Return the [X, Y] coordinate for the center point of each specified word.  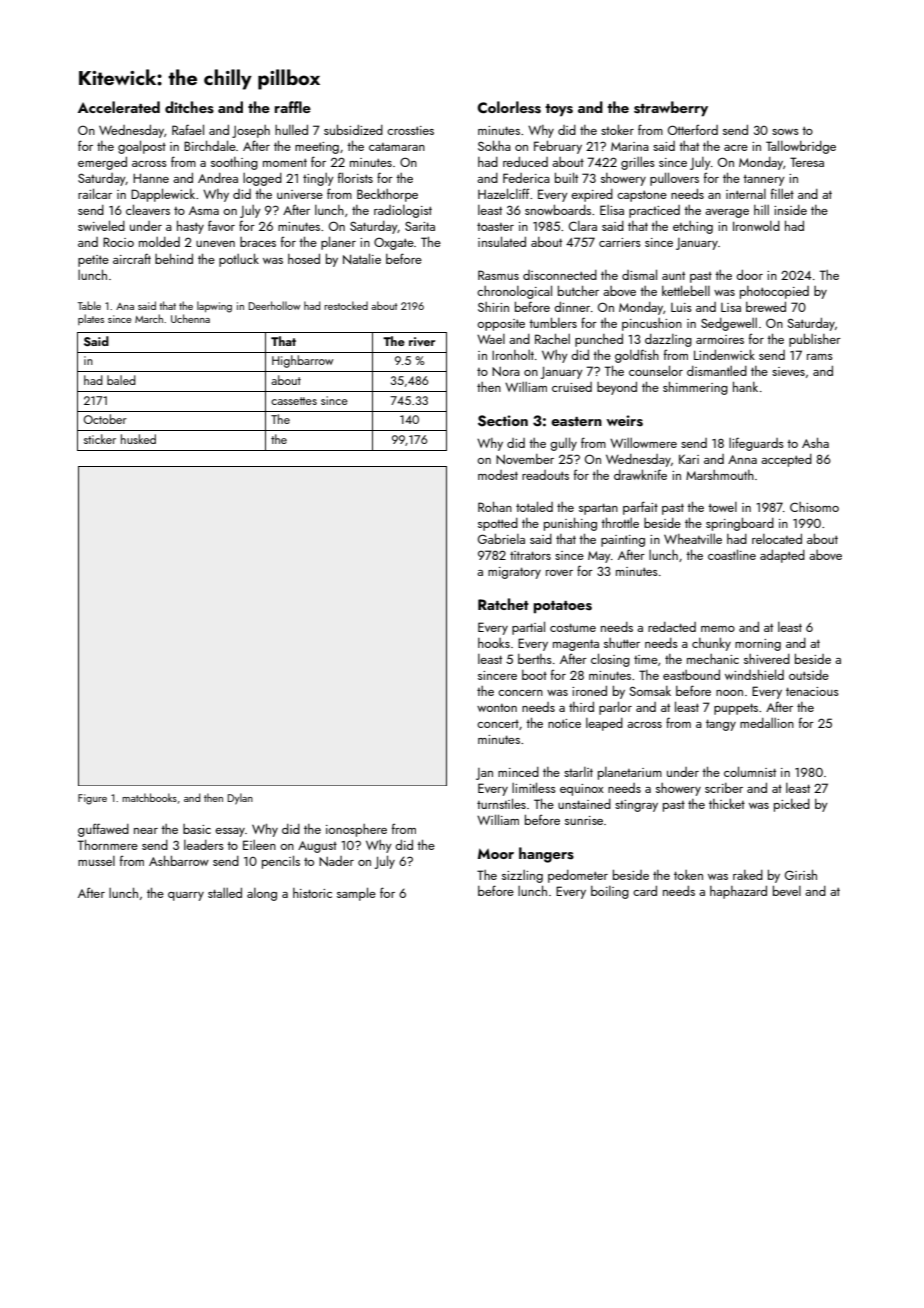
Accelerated [119, 107]
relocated [777, 539]
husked [138, 439]
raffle [293, 107]
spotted [498, 524]
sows [785, 132]
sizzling [522, 876]
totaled [534, 506]
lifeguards [756, 444]
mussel [96, 861]
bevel [787, 891]
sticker [100, 439]
